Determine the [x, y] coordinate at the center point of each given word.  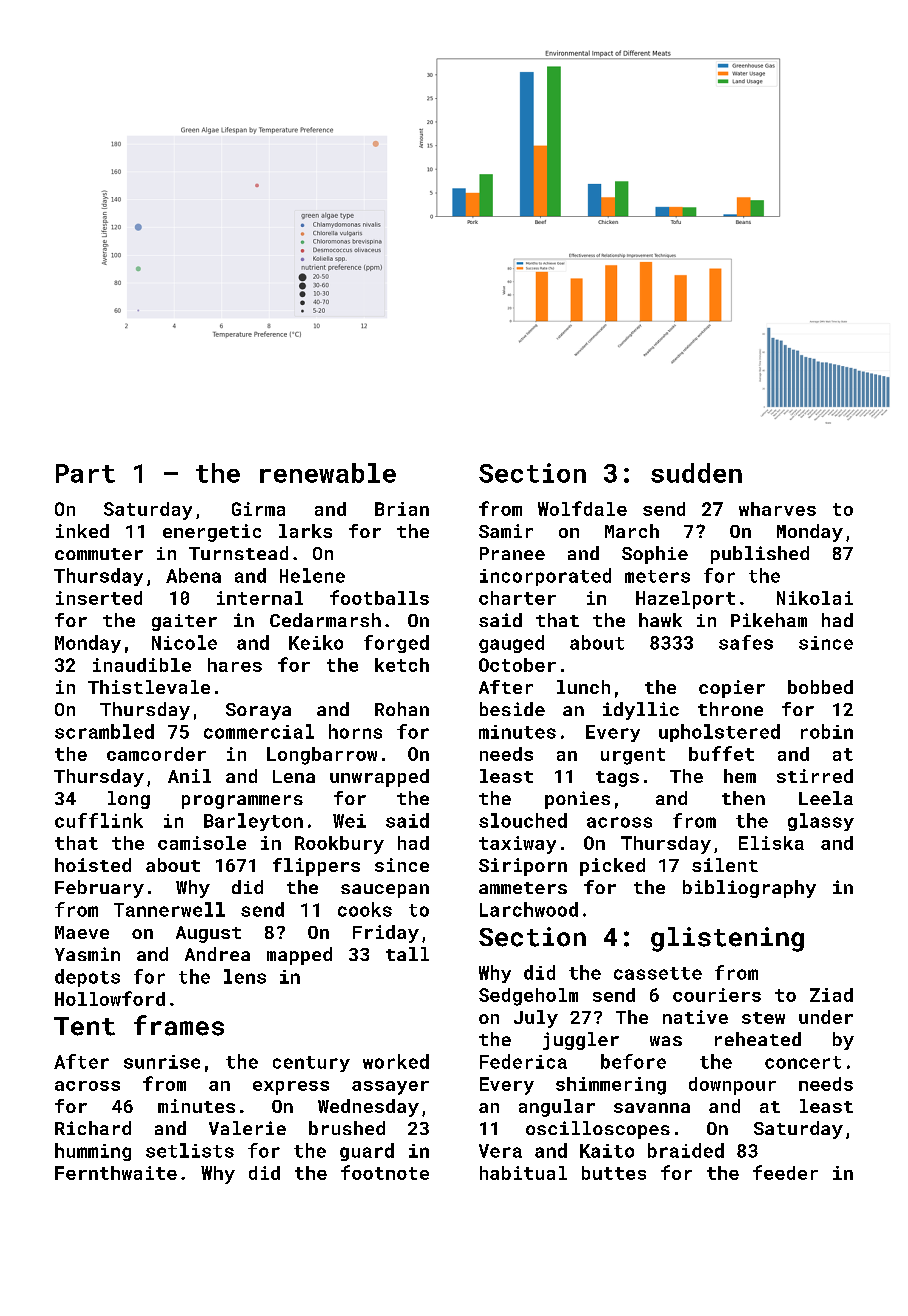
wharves [777, 509]
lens [245, 976]
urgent [633, 756]
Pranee [512, 553]
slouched [523, 820]
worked [396, 1061]
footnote [385, 1172]
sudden [696, 473]
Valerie [247, 1128]
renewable [328, 473]
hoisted [93, 865]
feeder [785, 1172]
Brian [402, 509]
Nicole [184, 642]
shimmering [611, 1086]
